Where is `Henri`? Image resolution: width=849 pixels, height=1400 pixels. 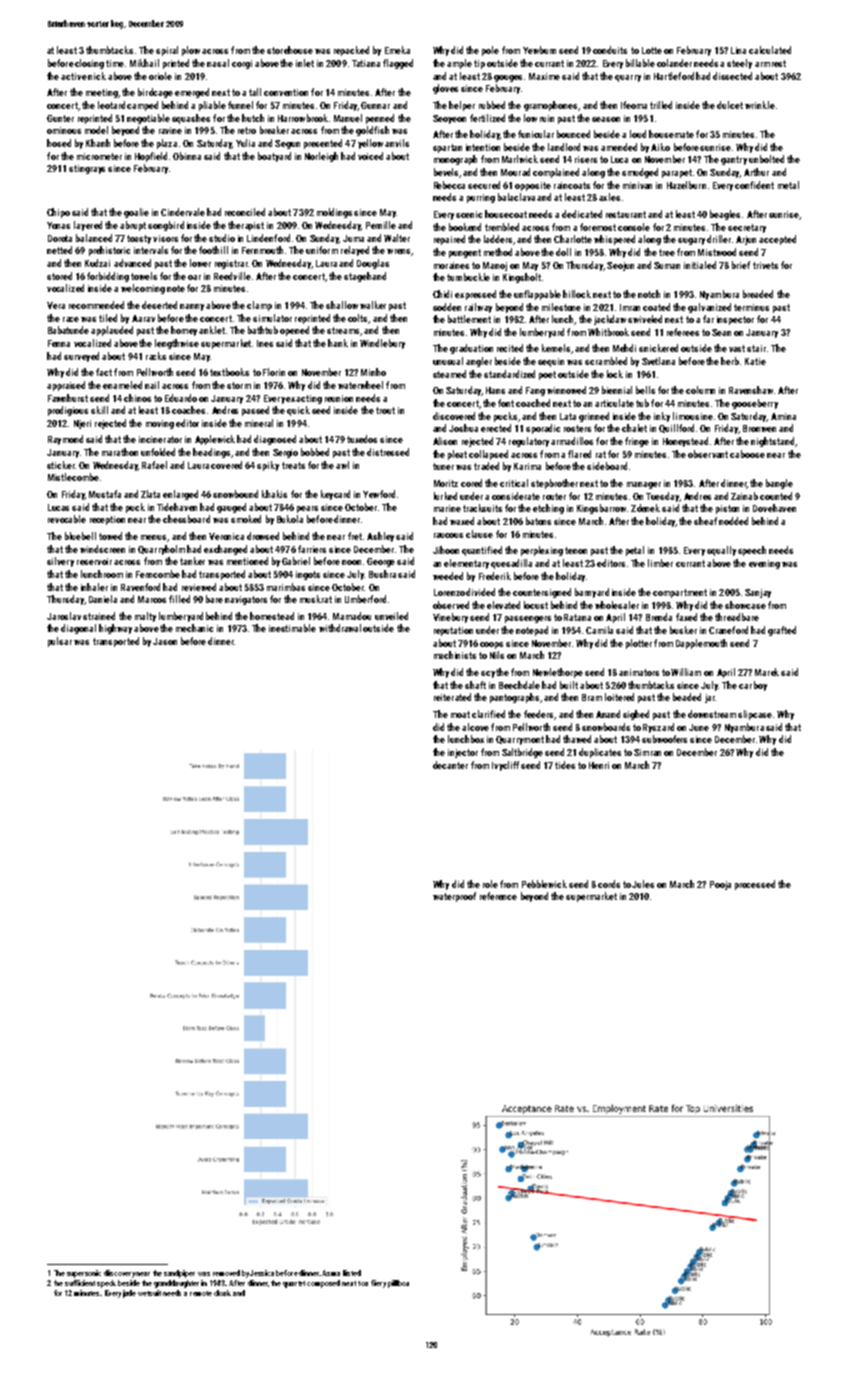
Henri is located at coordinates (599, 765).
